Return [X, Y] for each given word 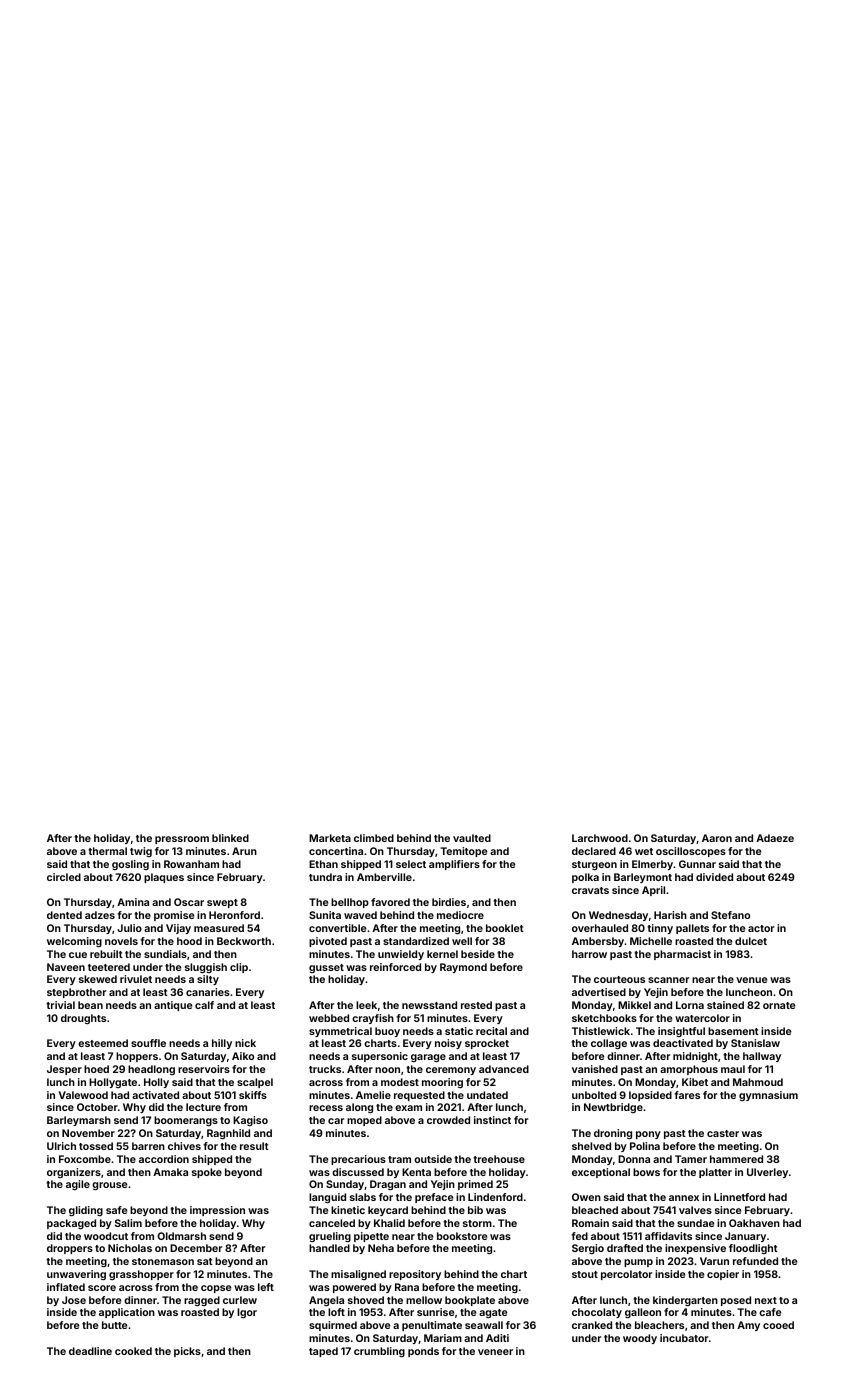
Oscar [189, 902]
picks [187, 1352]
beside [478, 954]
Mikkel [634, 1005]
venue [751, 980]
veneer [495, 1352]
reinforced [395, 967]
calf [204, 1005]
